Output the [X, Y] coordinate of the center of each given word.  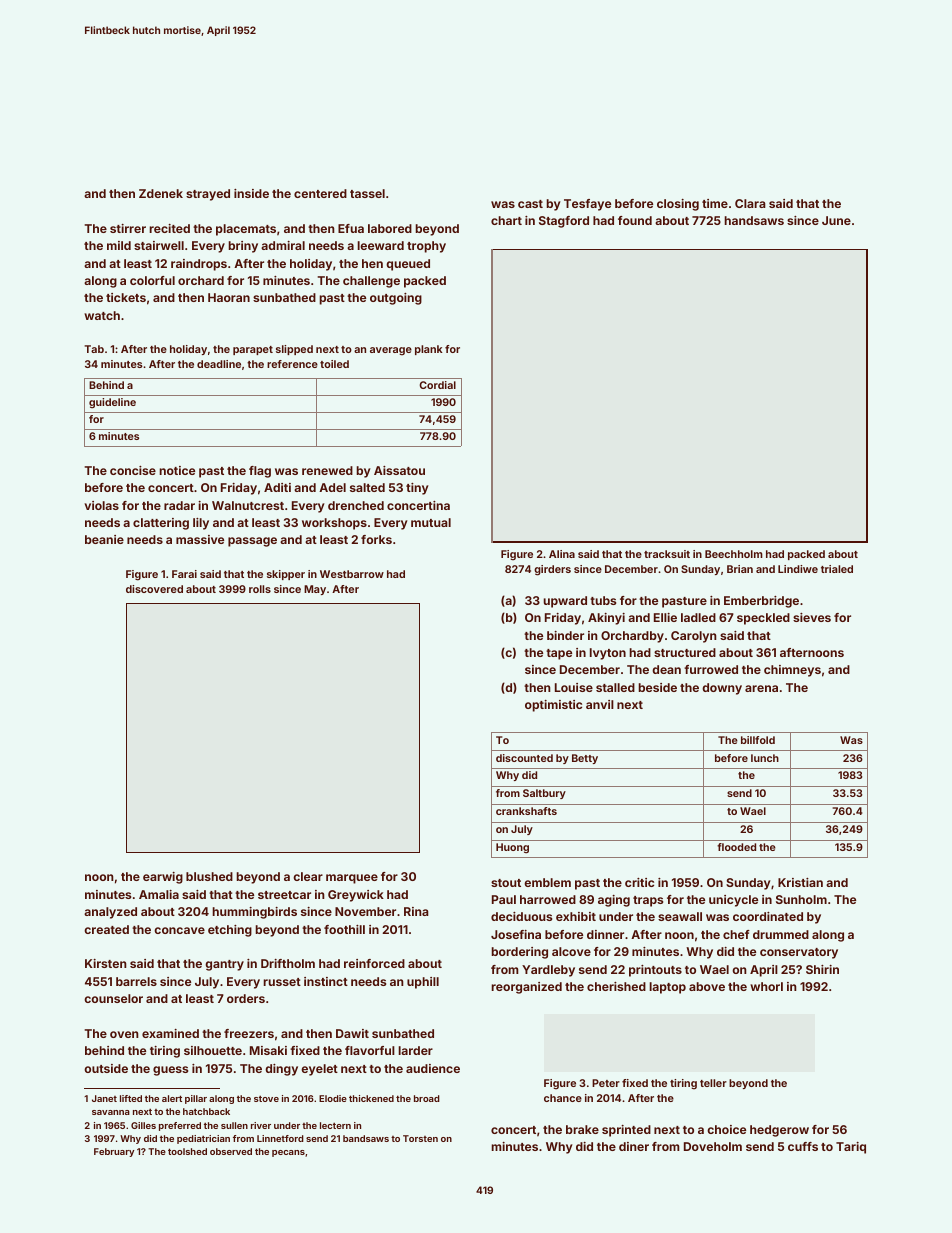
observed [231, 1151]
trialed [837, 569]
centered [320, 193]
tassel [367, 193]
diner [634, 1146]
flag [260, 472]
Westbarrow [352, 574]
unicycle [733, 901]
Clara [750, 203]
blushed [209, 876]
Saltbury [544, 794]
